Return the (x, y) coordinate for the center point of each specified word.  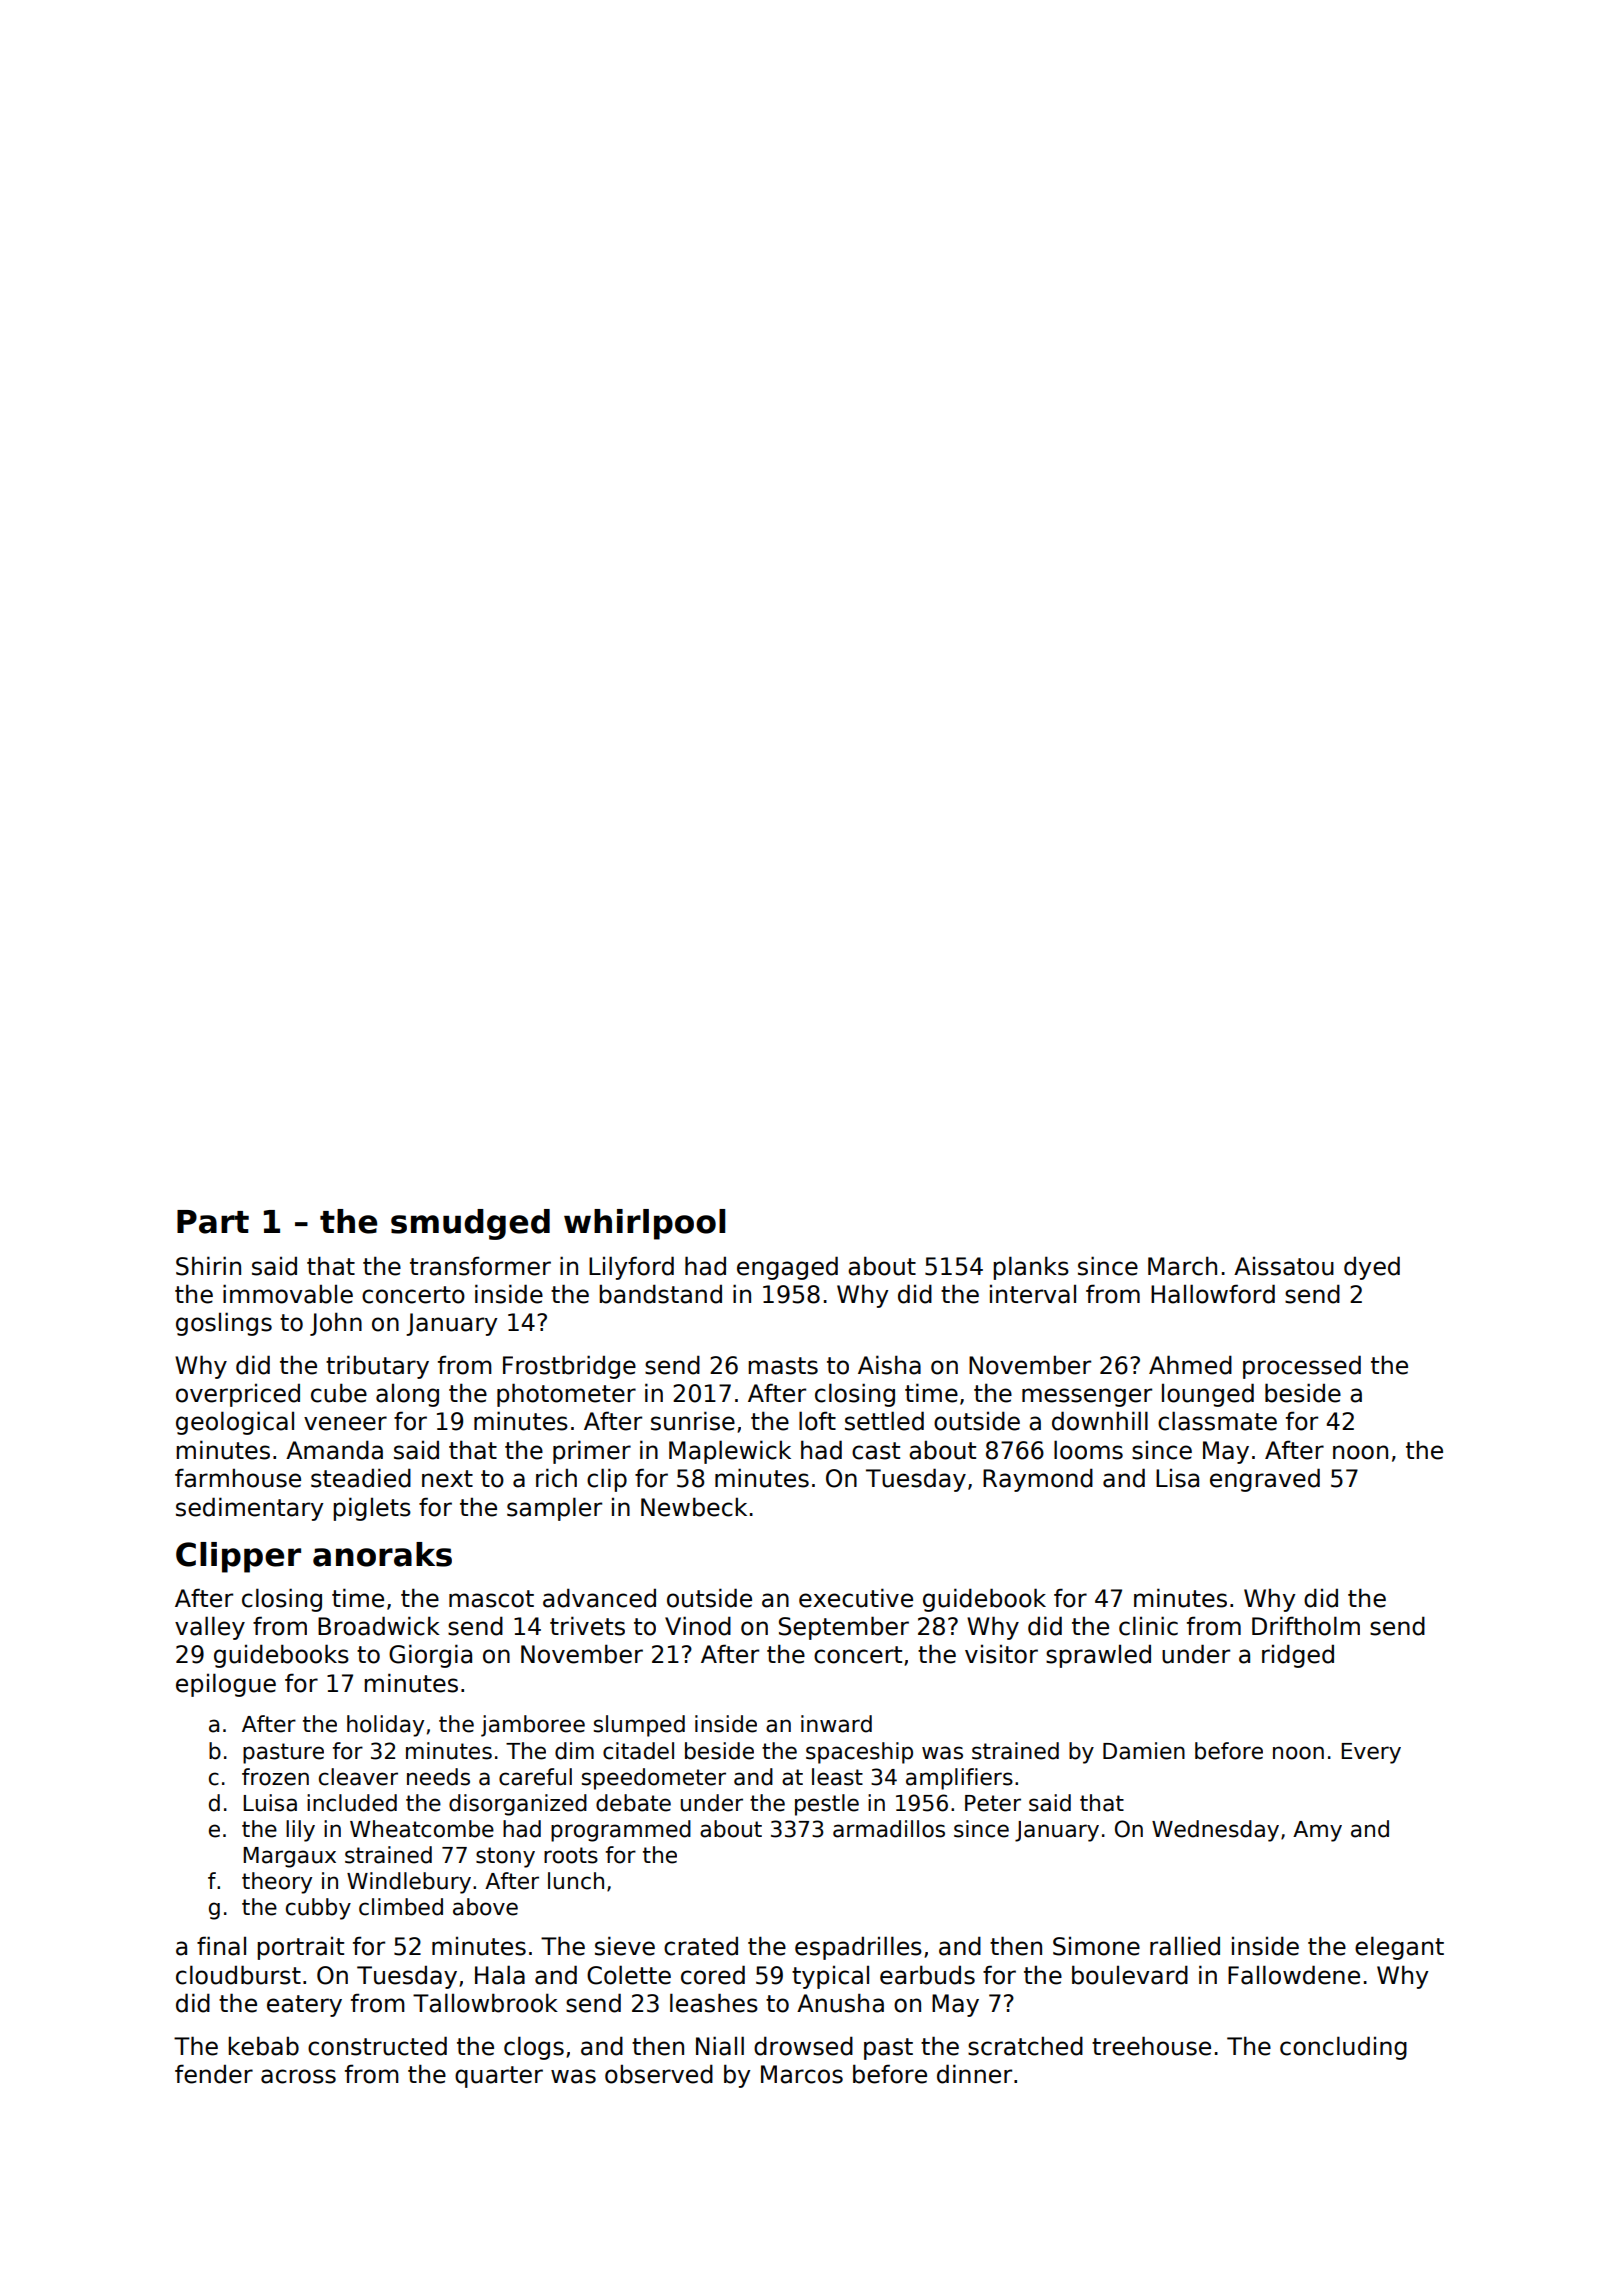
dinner (974, 2074)
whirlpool (644, 1224)
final (221, 1946)
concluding (1343, 2048)
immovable (288, 1294)
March (1182, 1266)
